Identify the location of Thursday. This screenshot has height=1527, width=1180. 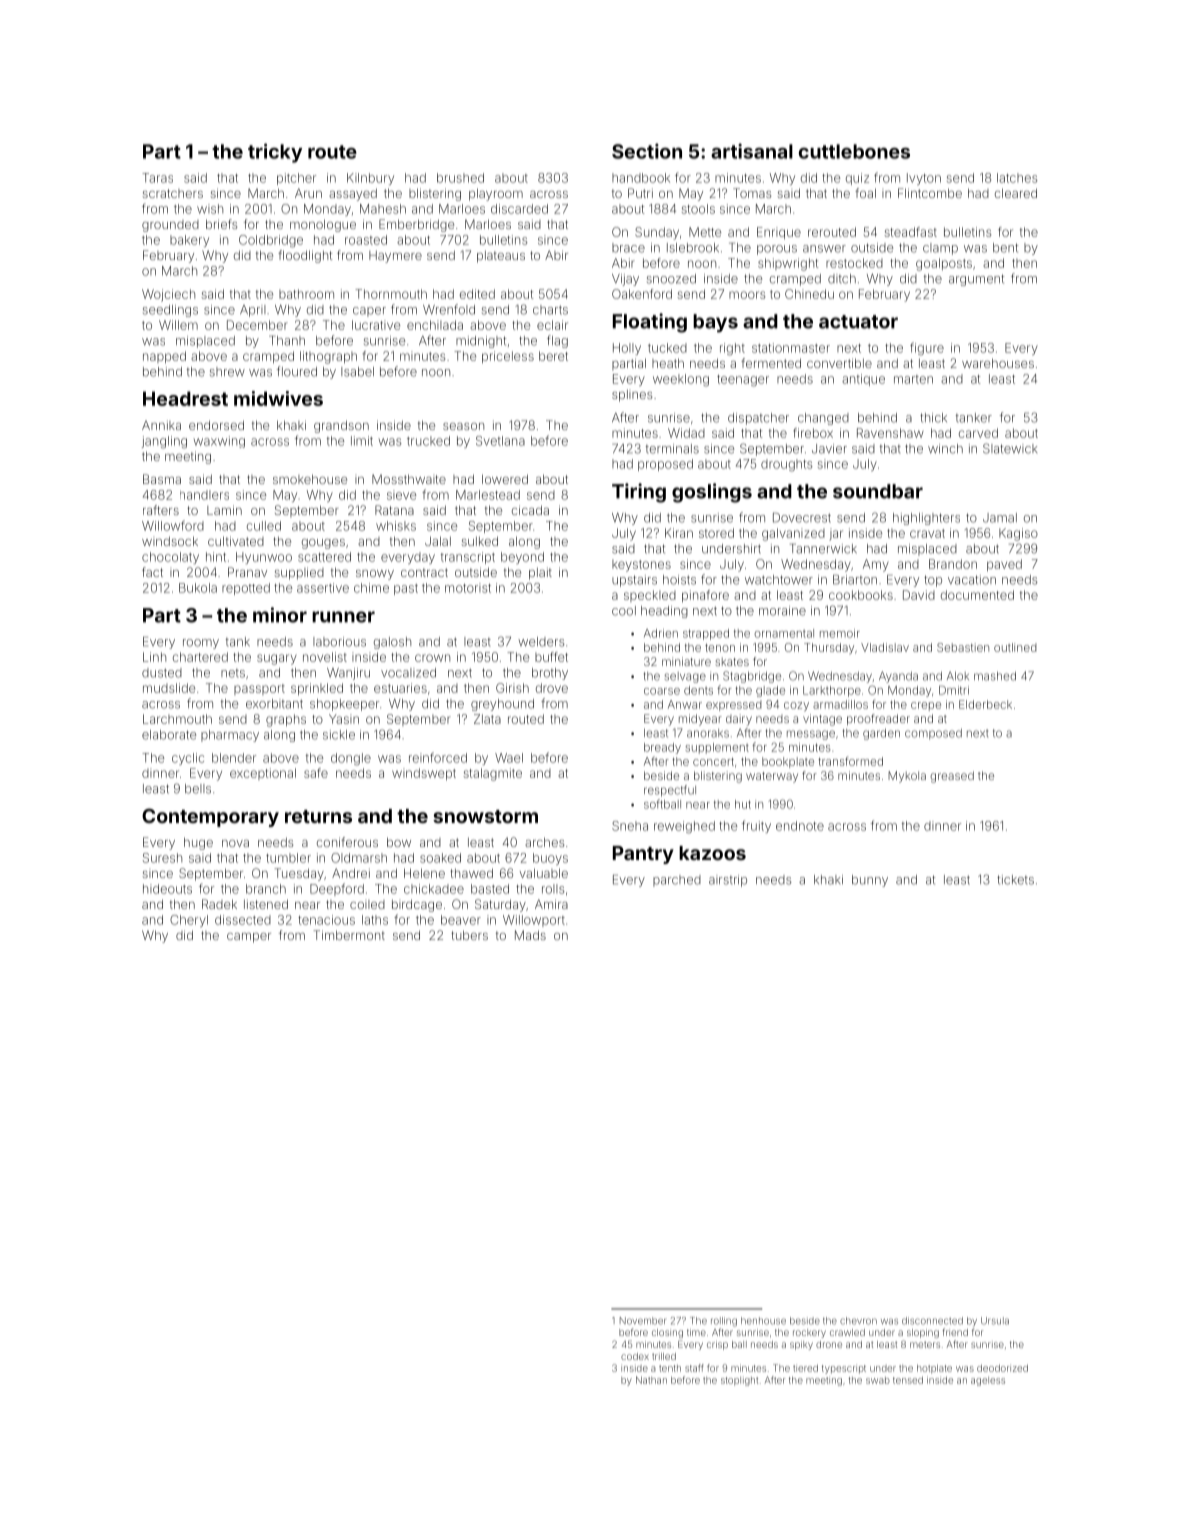
(829, 648).
